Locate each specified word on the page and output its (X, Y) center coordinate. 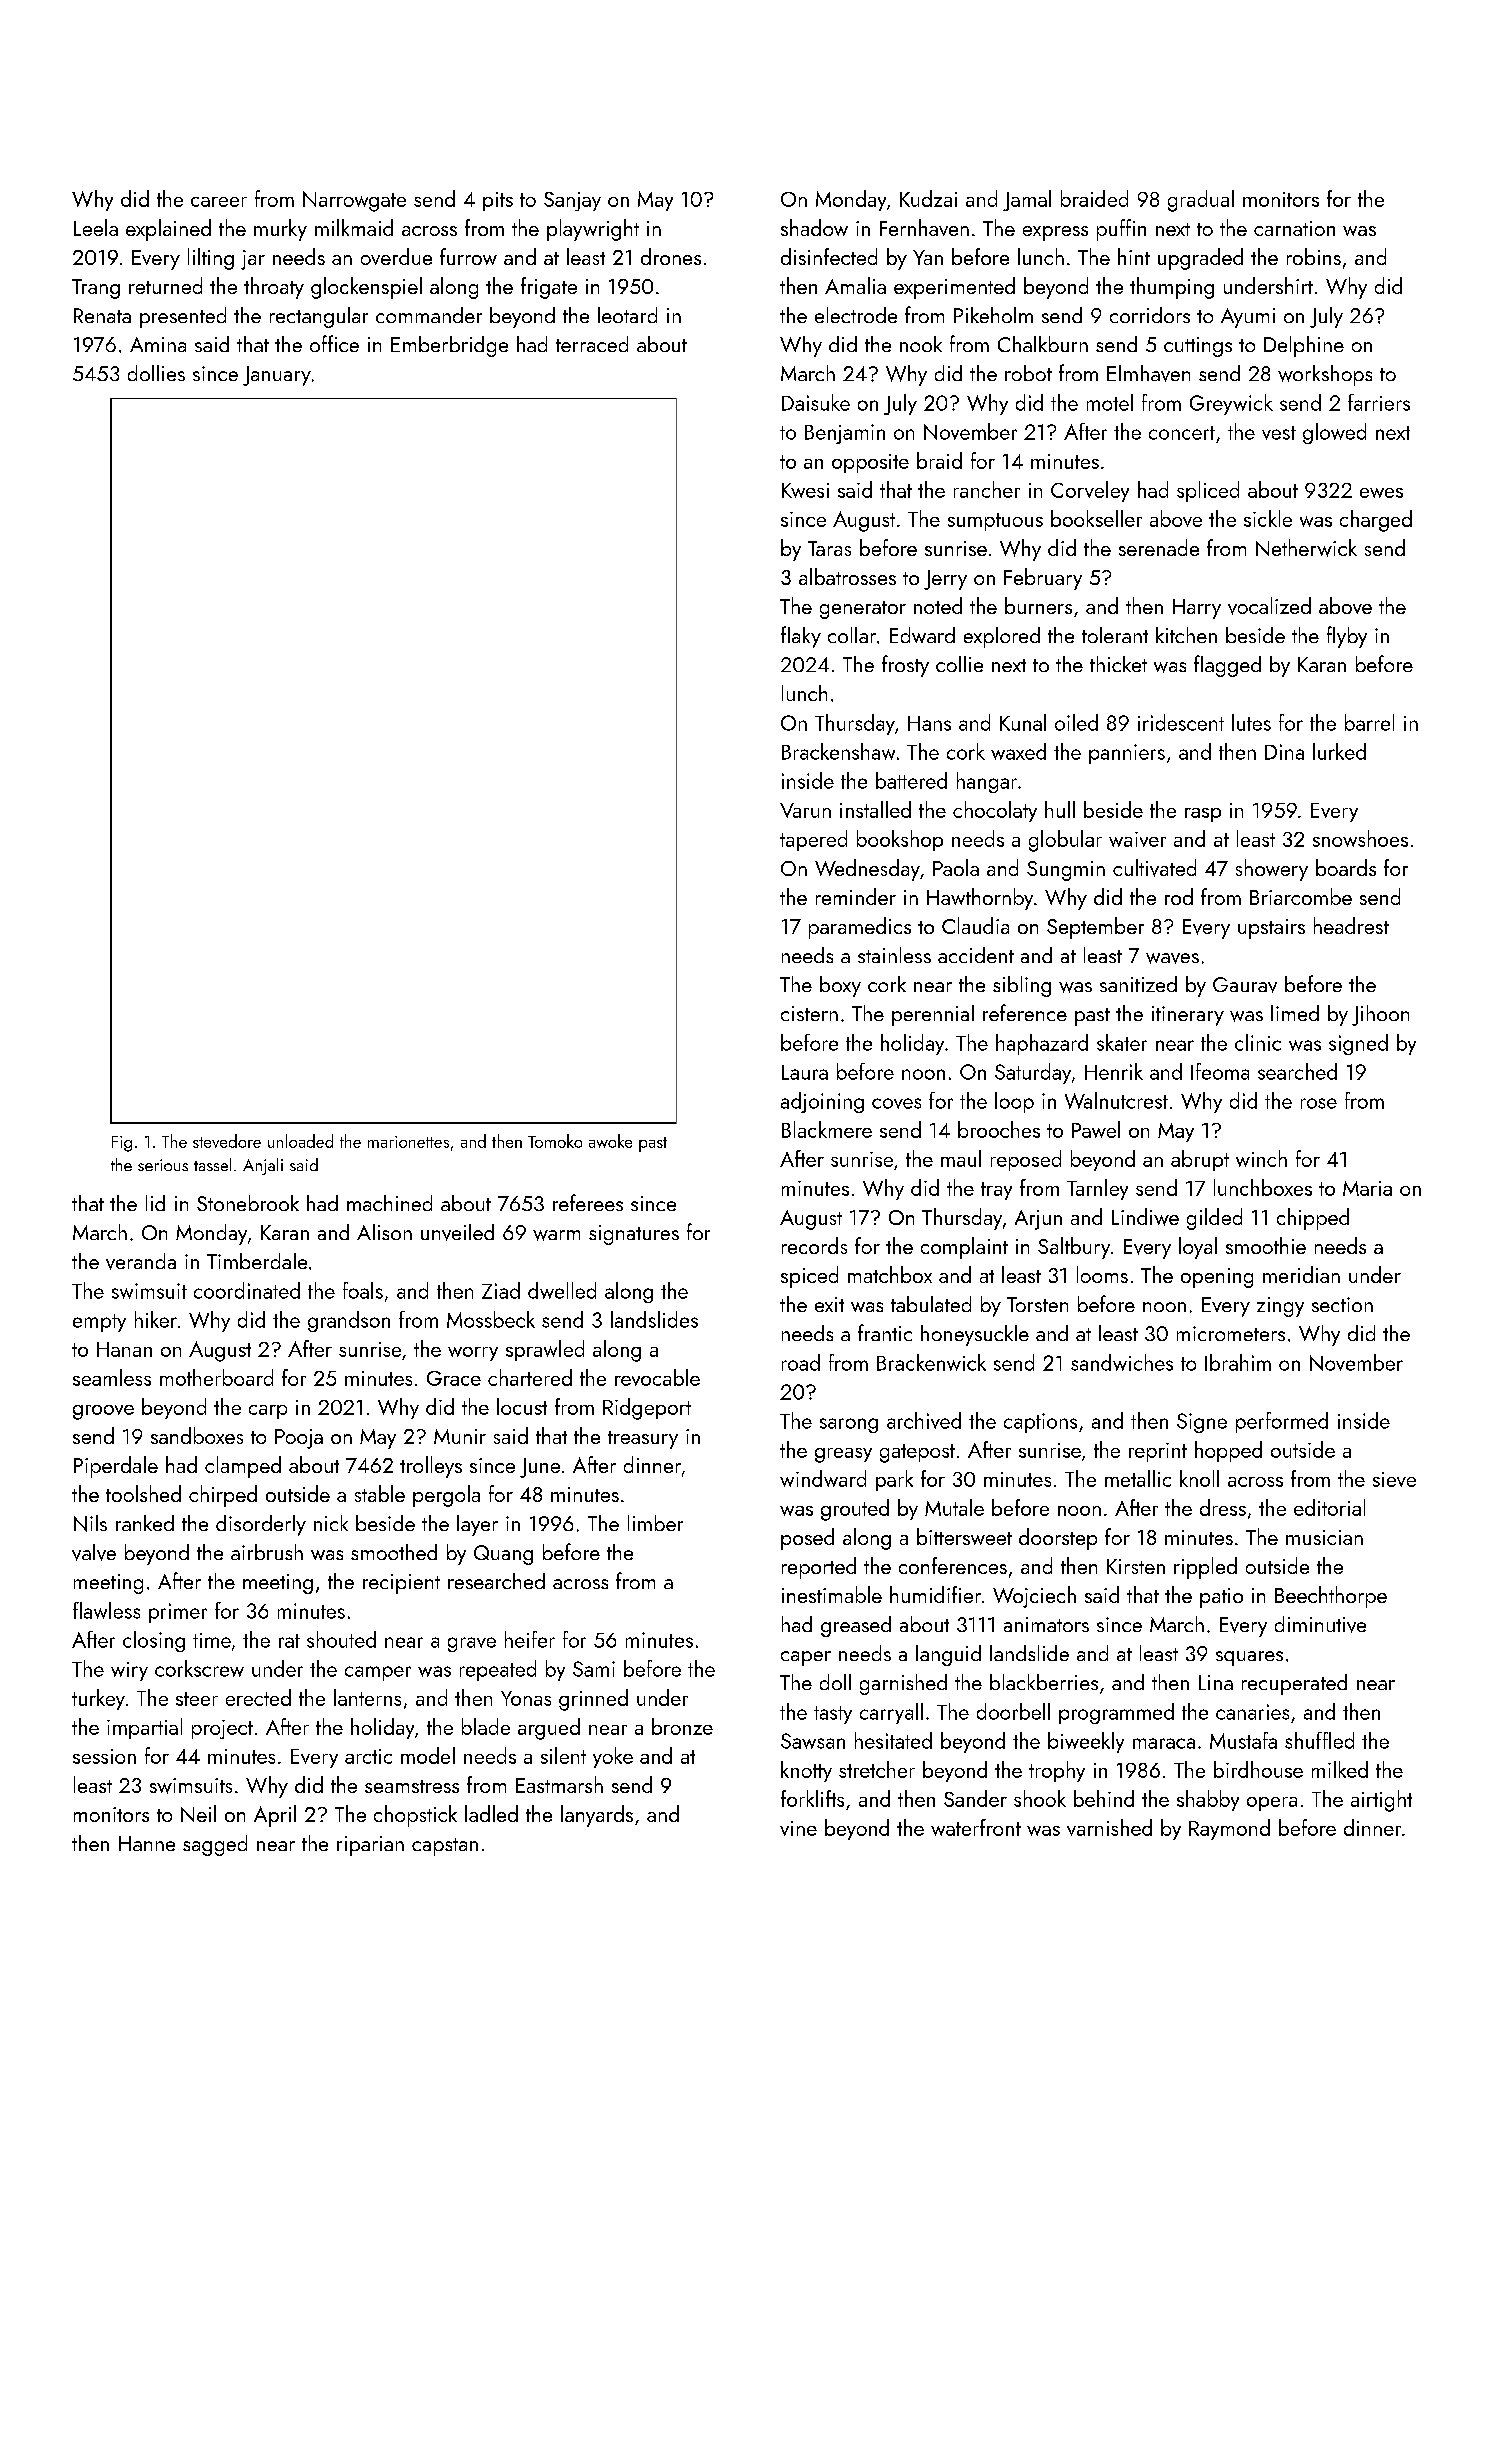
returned (165, 285)
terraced (592, 344)
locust (522, 1406)
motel (1110, 402)
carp (268, 1412)
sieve (1394, 1479)
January (277, 376)
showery (1272, 870)
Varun (805, 810)
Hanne (147, 1843)
